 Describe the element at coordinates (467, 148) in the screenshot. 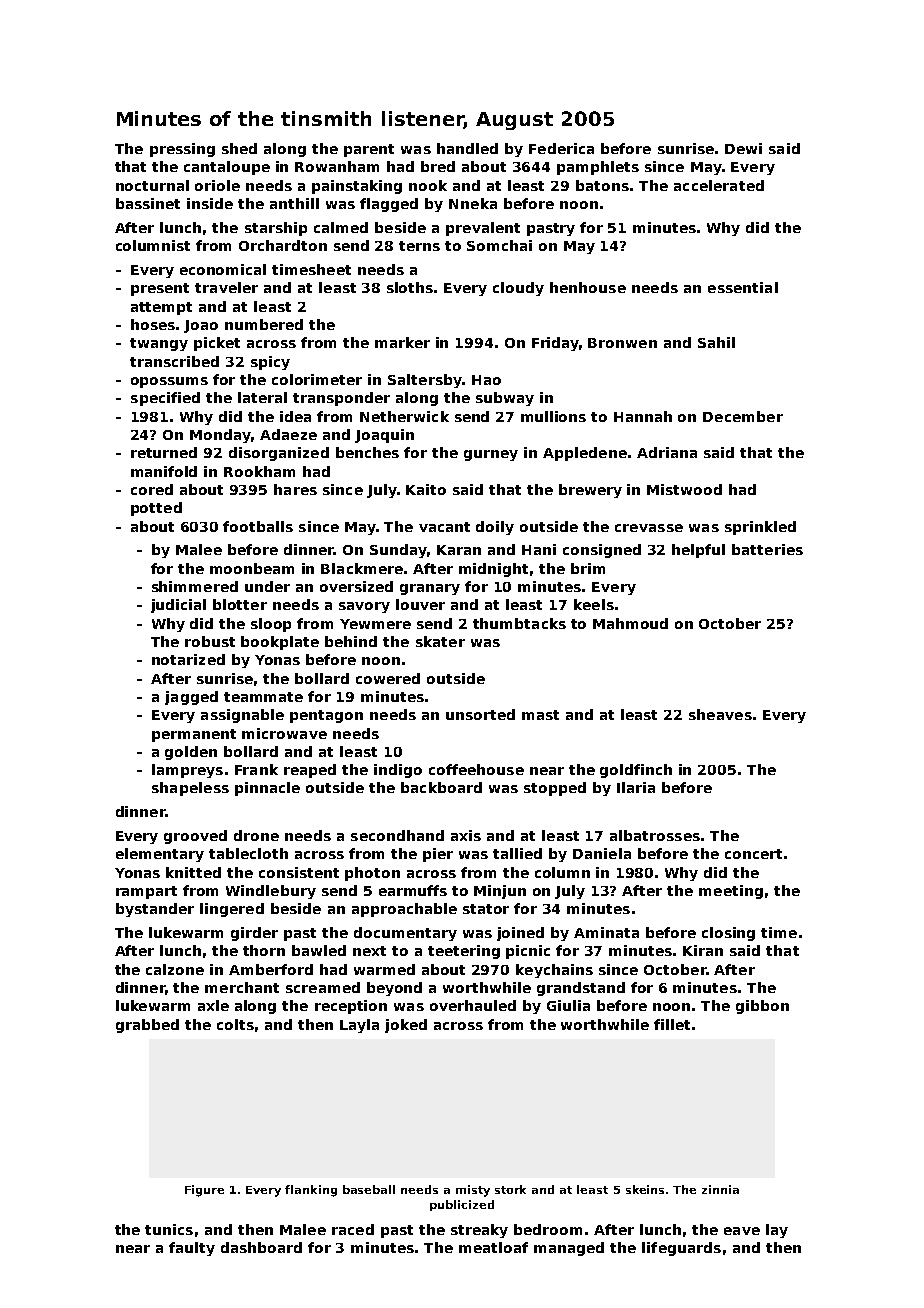

I see `handled` at that location.
